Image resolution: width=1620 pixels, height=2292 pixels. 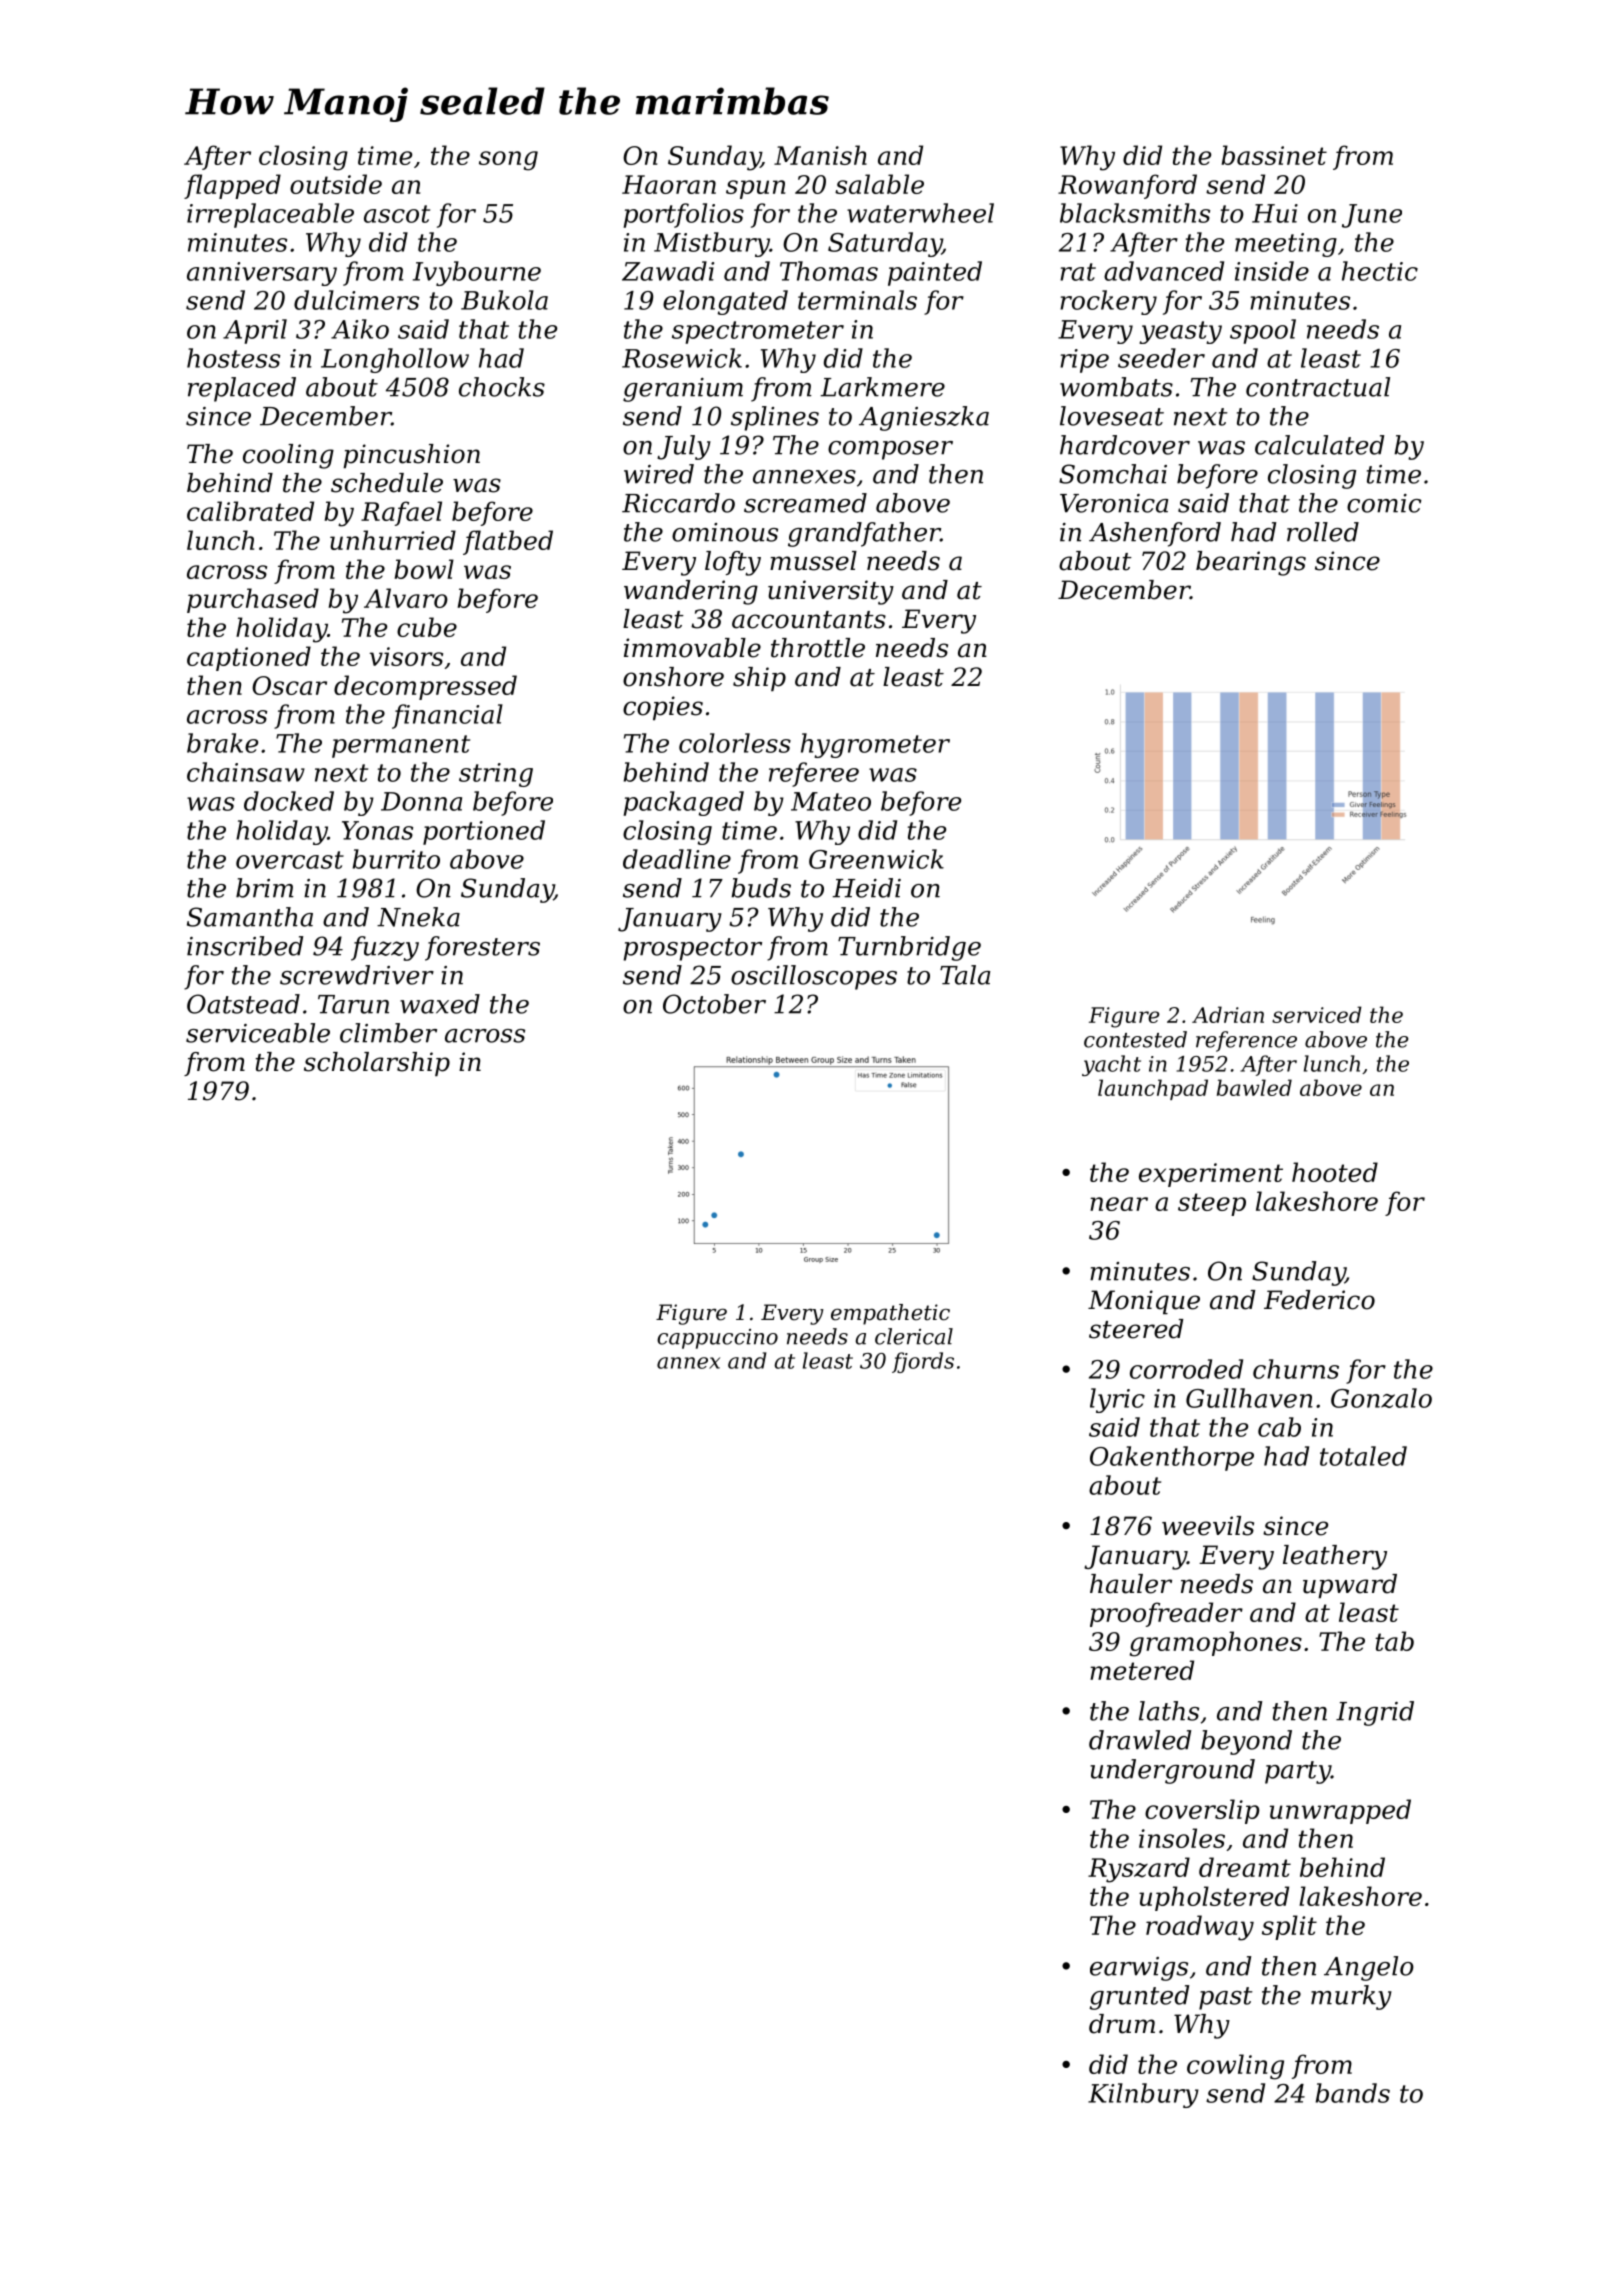 What do you see at coordinates (1251, 563) in the screenshot?
I see `bearings` at bounding box center [1251, 563].
